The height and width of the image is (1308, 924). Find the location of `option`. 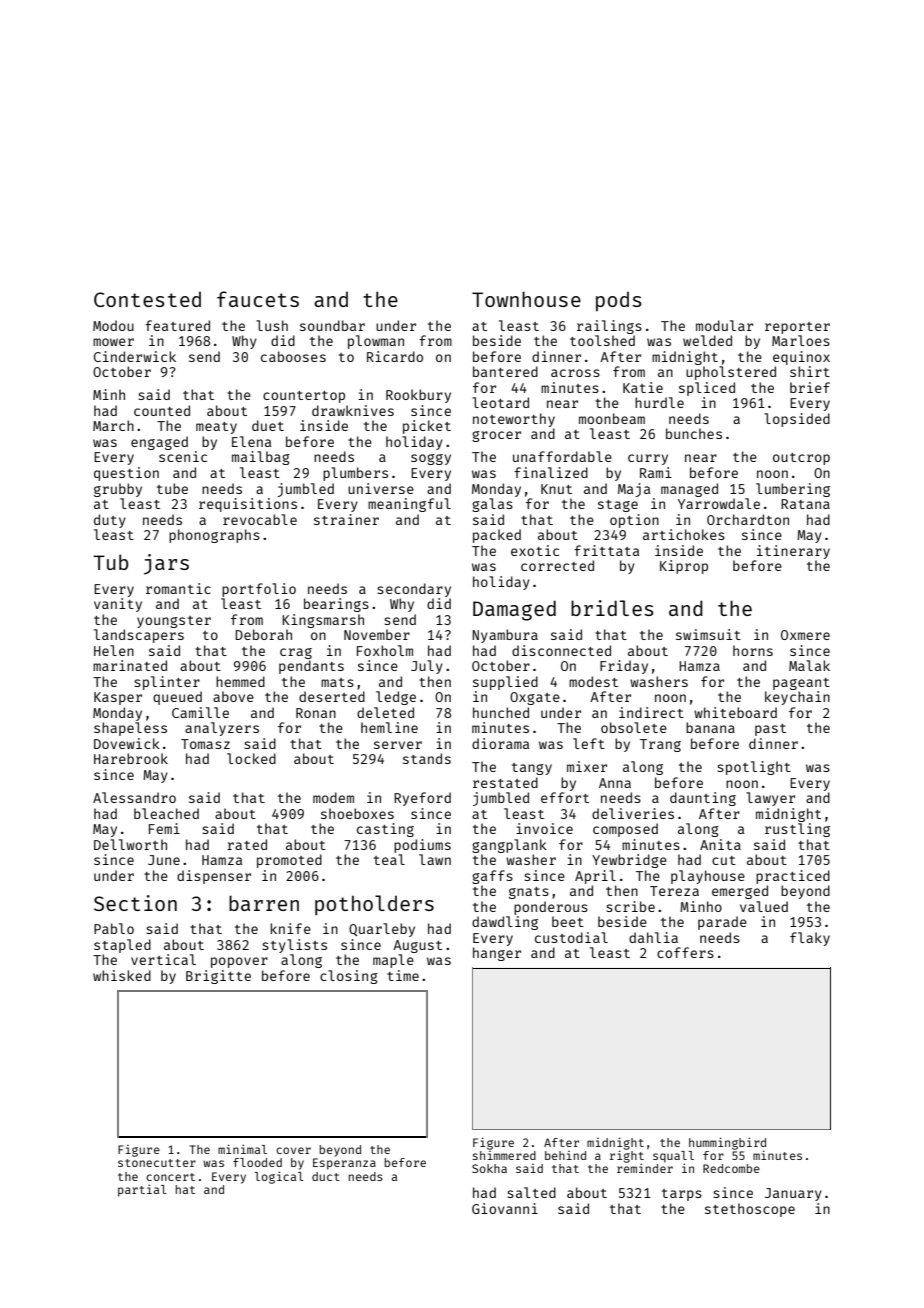

option is located at coordinates (634, 521).
